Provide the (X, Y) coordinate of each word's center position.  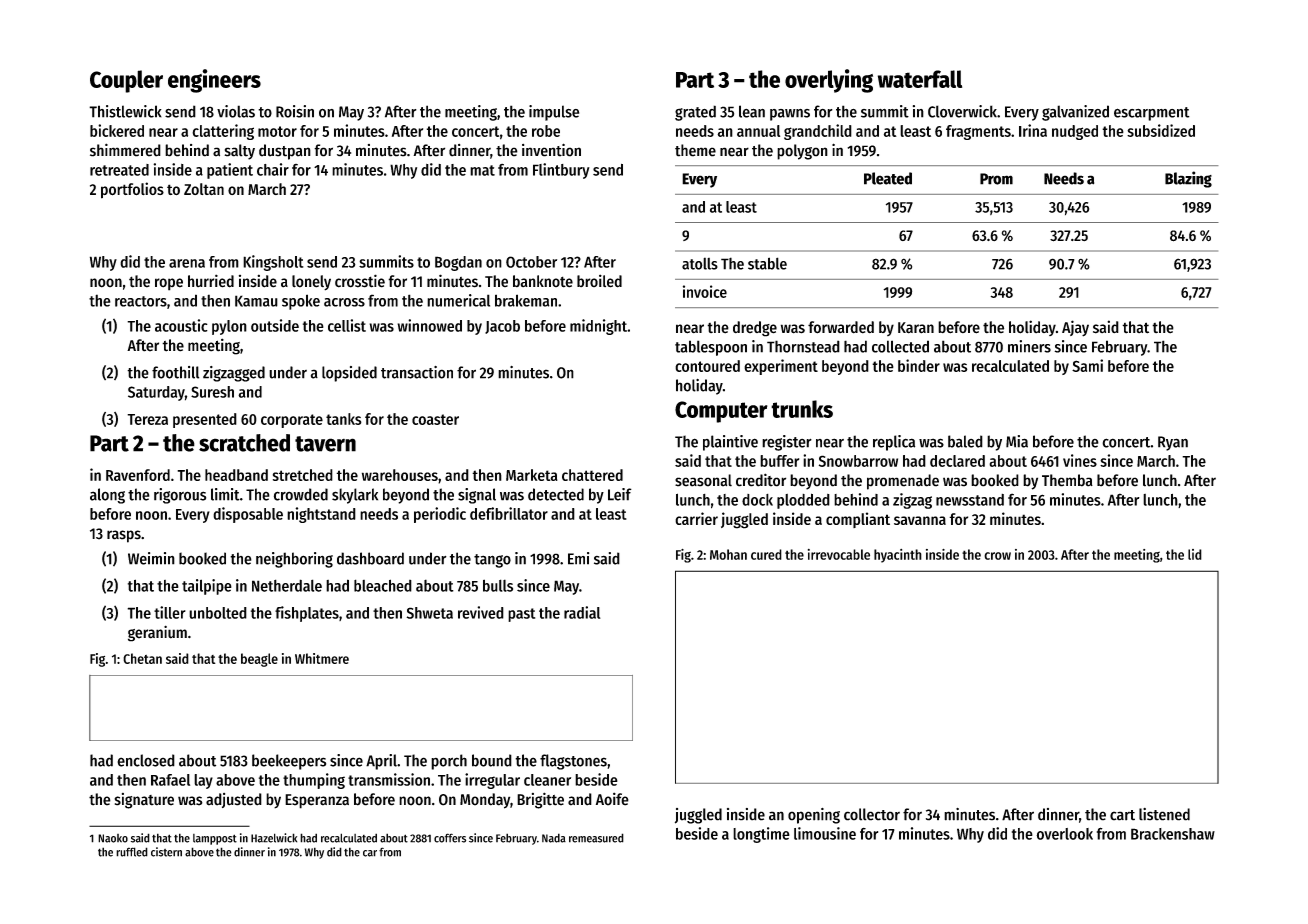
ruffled (132, 852)
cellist (347, 325)
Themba (1067, 480)
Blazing (1188, 179)
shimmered (125, 150)
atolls (700, 263)
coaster (435, 419)
